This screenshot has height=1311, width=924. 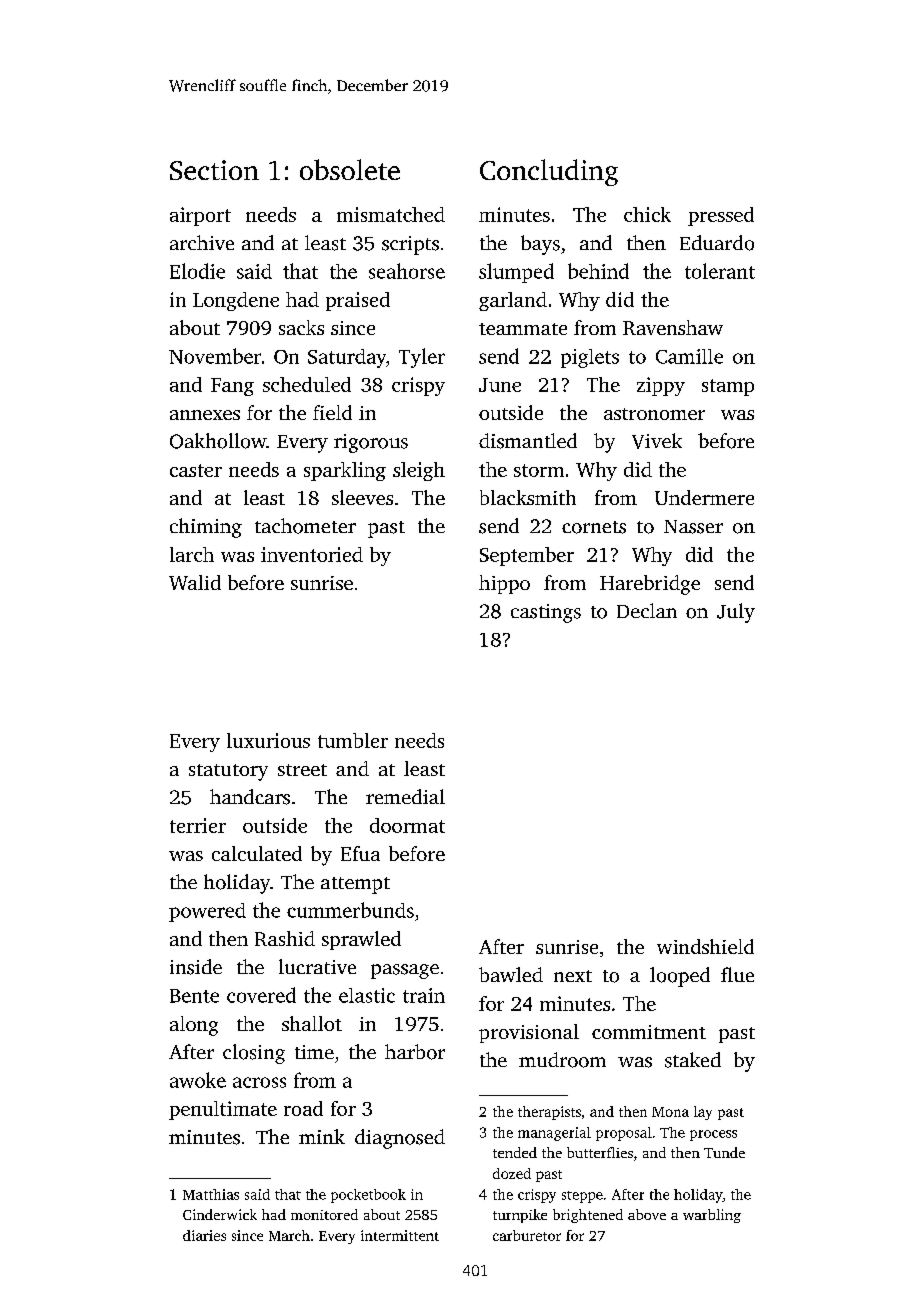 I want to click on pressed, so click(x=721, y=216).
